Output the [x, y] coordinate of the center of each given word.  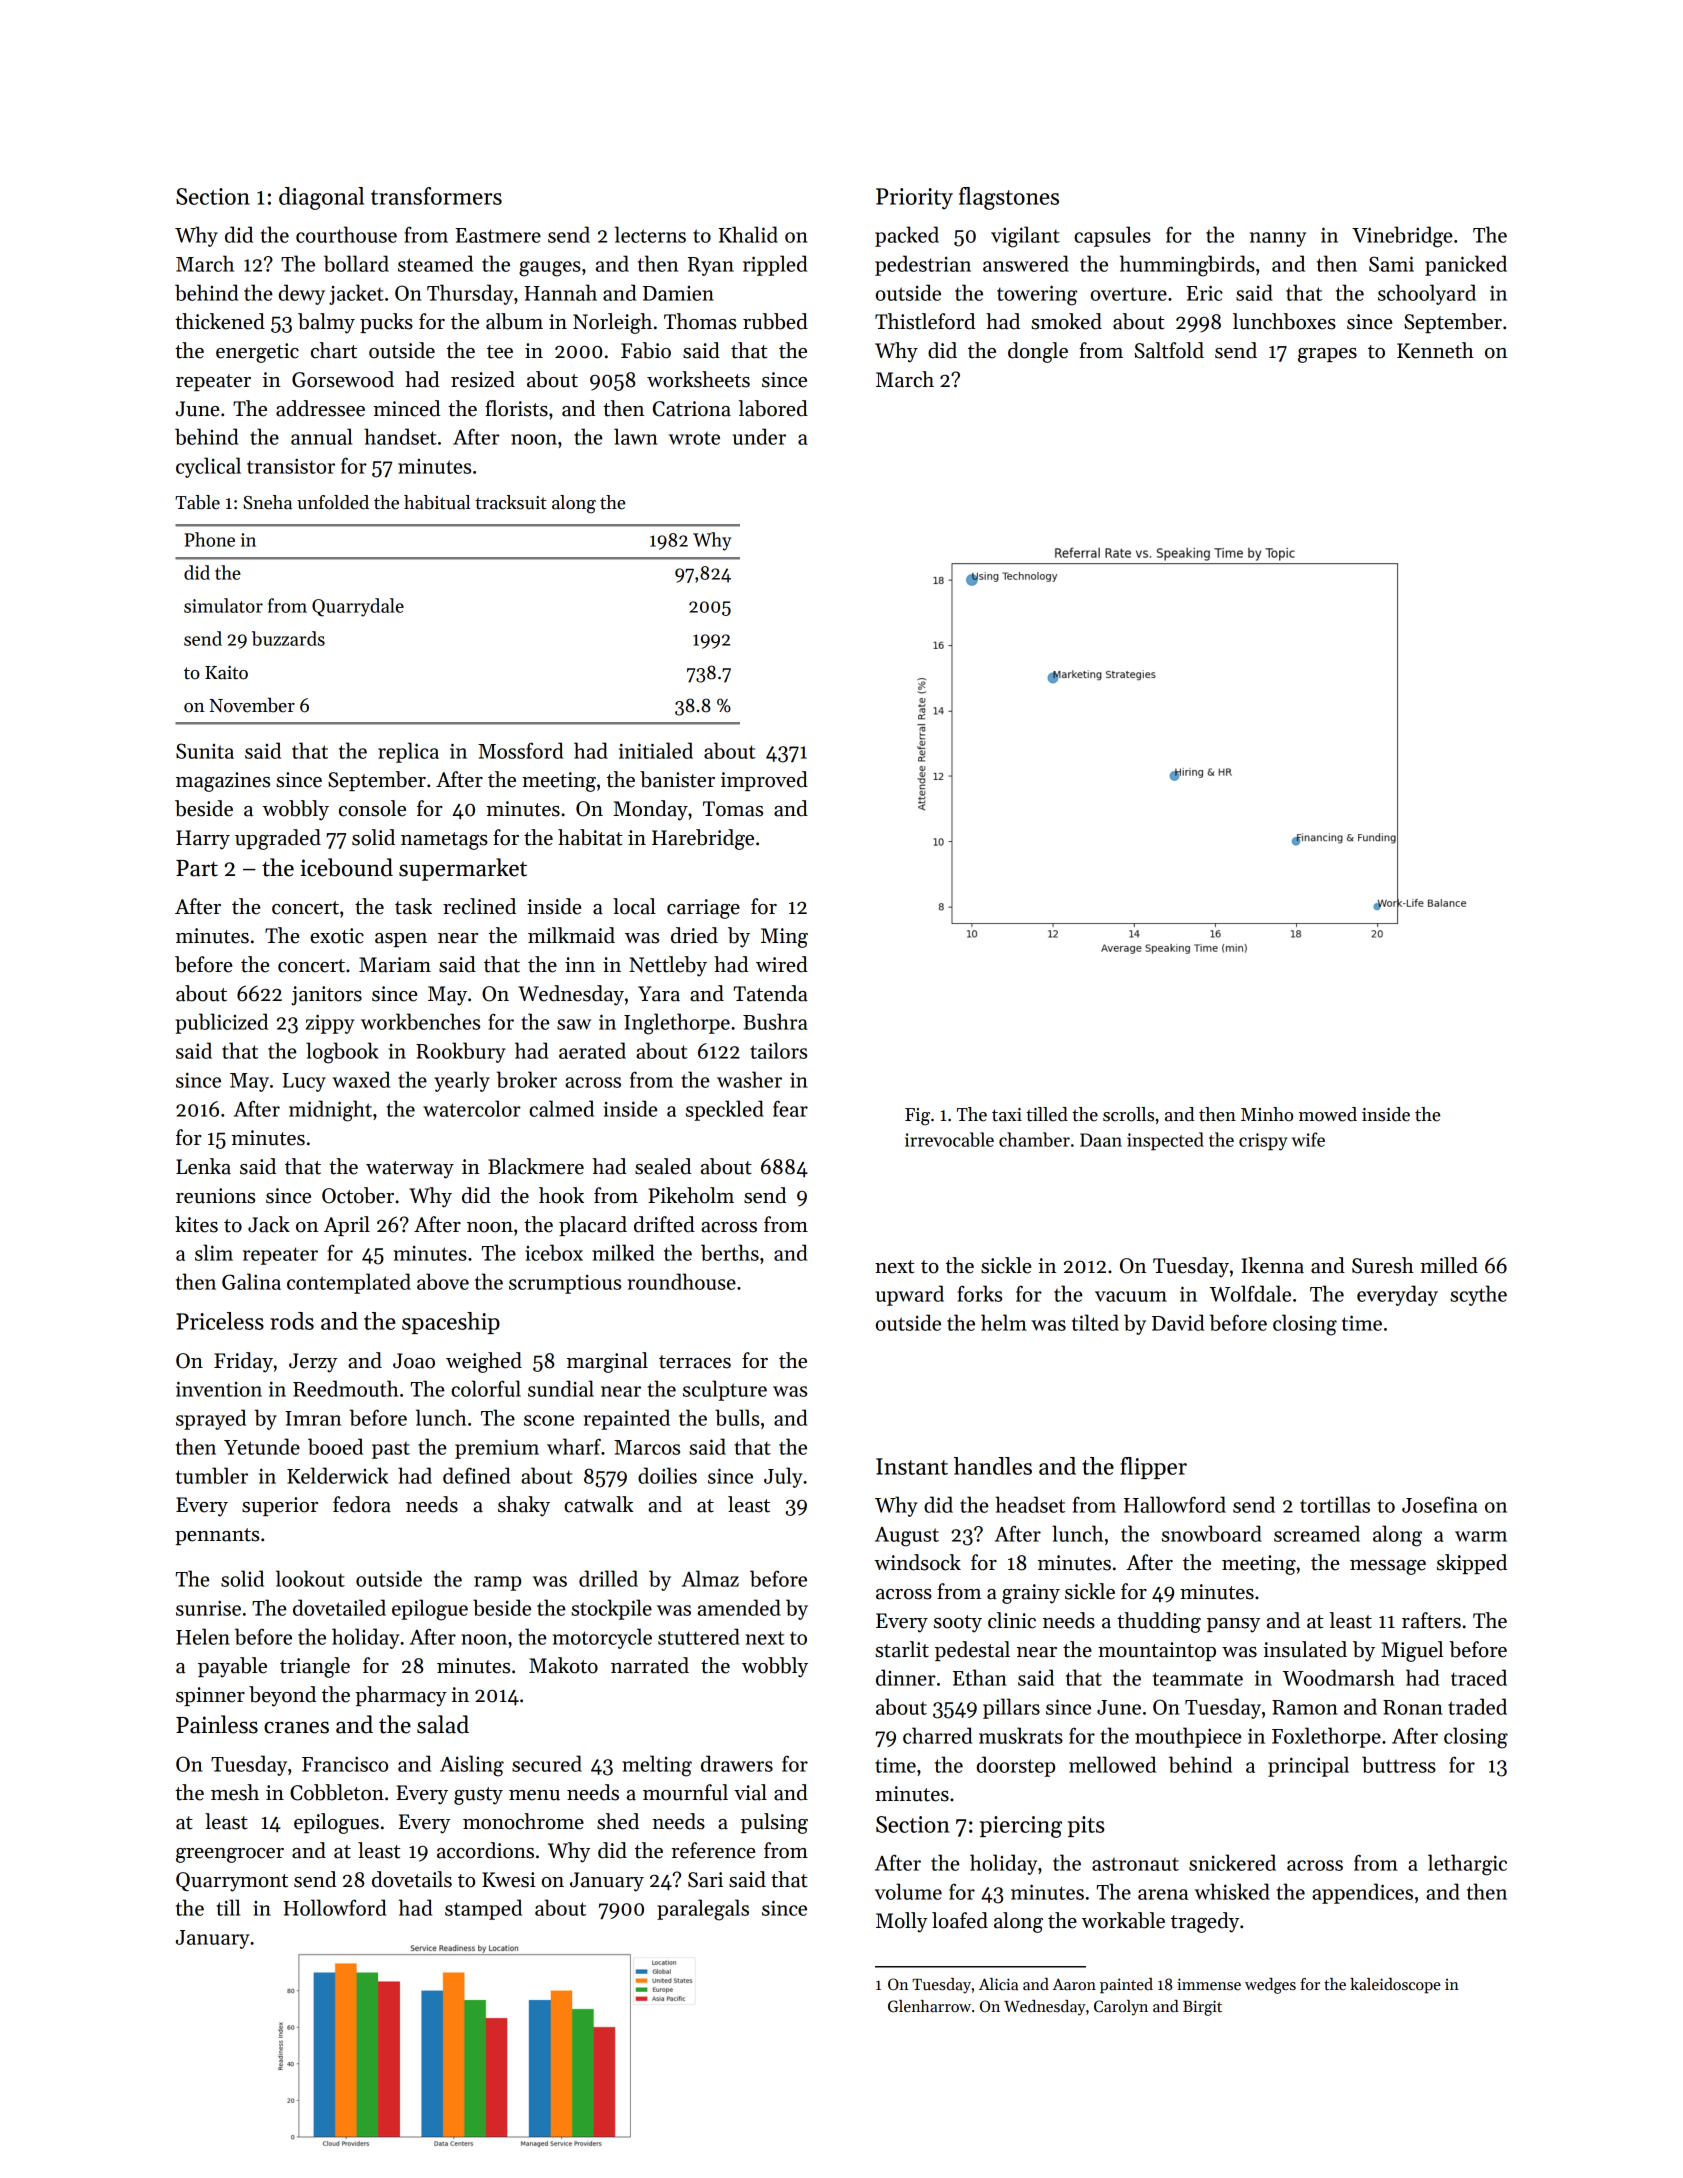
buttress [1399, 1764]
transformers [436, 196]
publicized [221, 1023]
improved [764, 781]
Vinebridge [1402, 237]
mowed [1328, 1114]
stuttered [699, 1636]
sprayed [211, 1419]
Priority [914, 199]
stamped [483, 1909]
